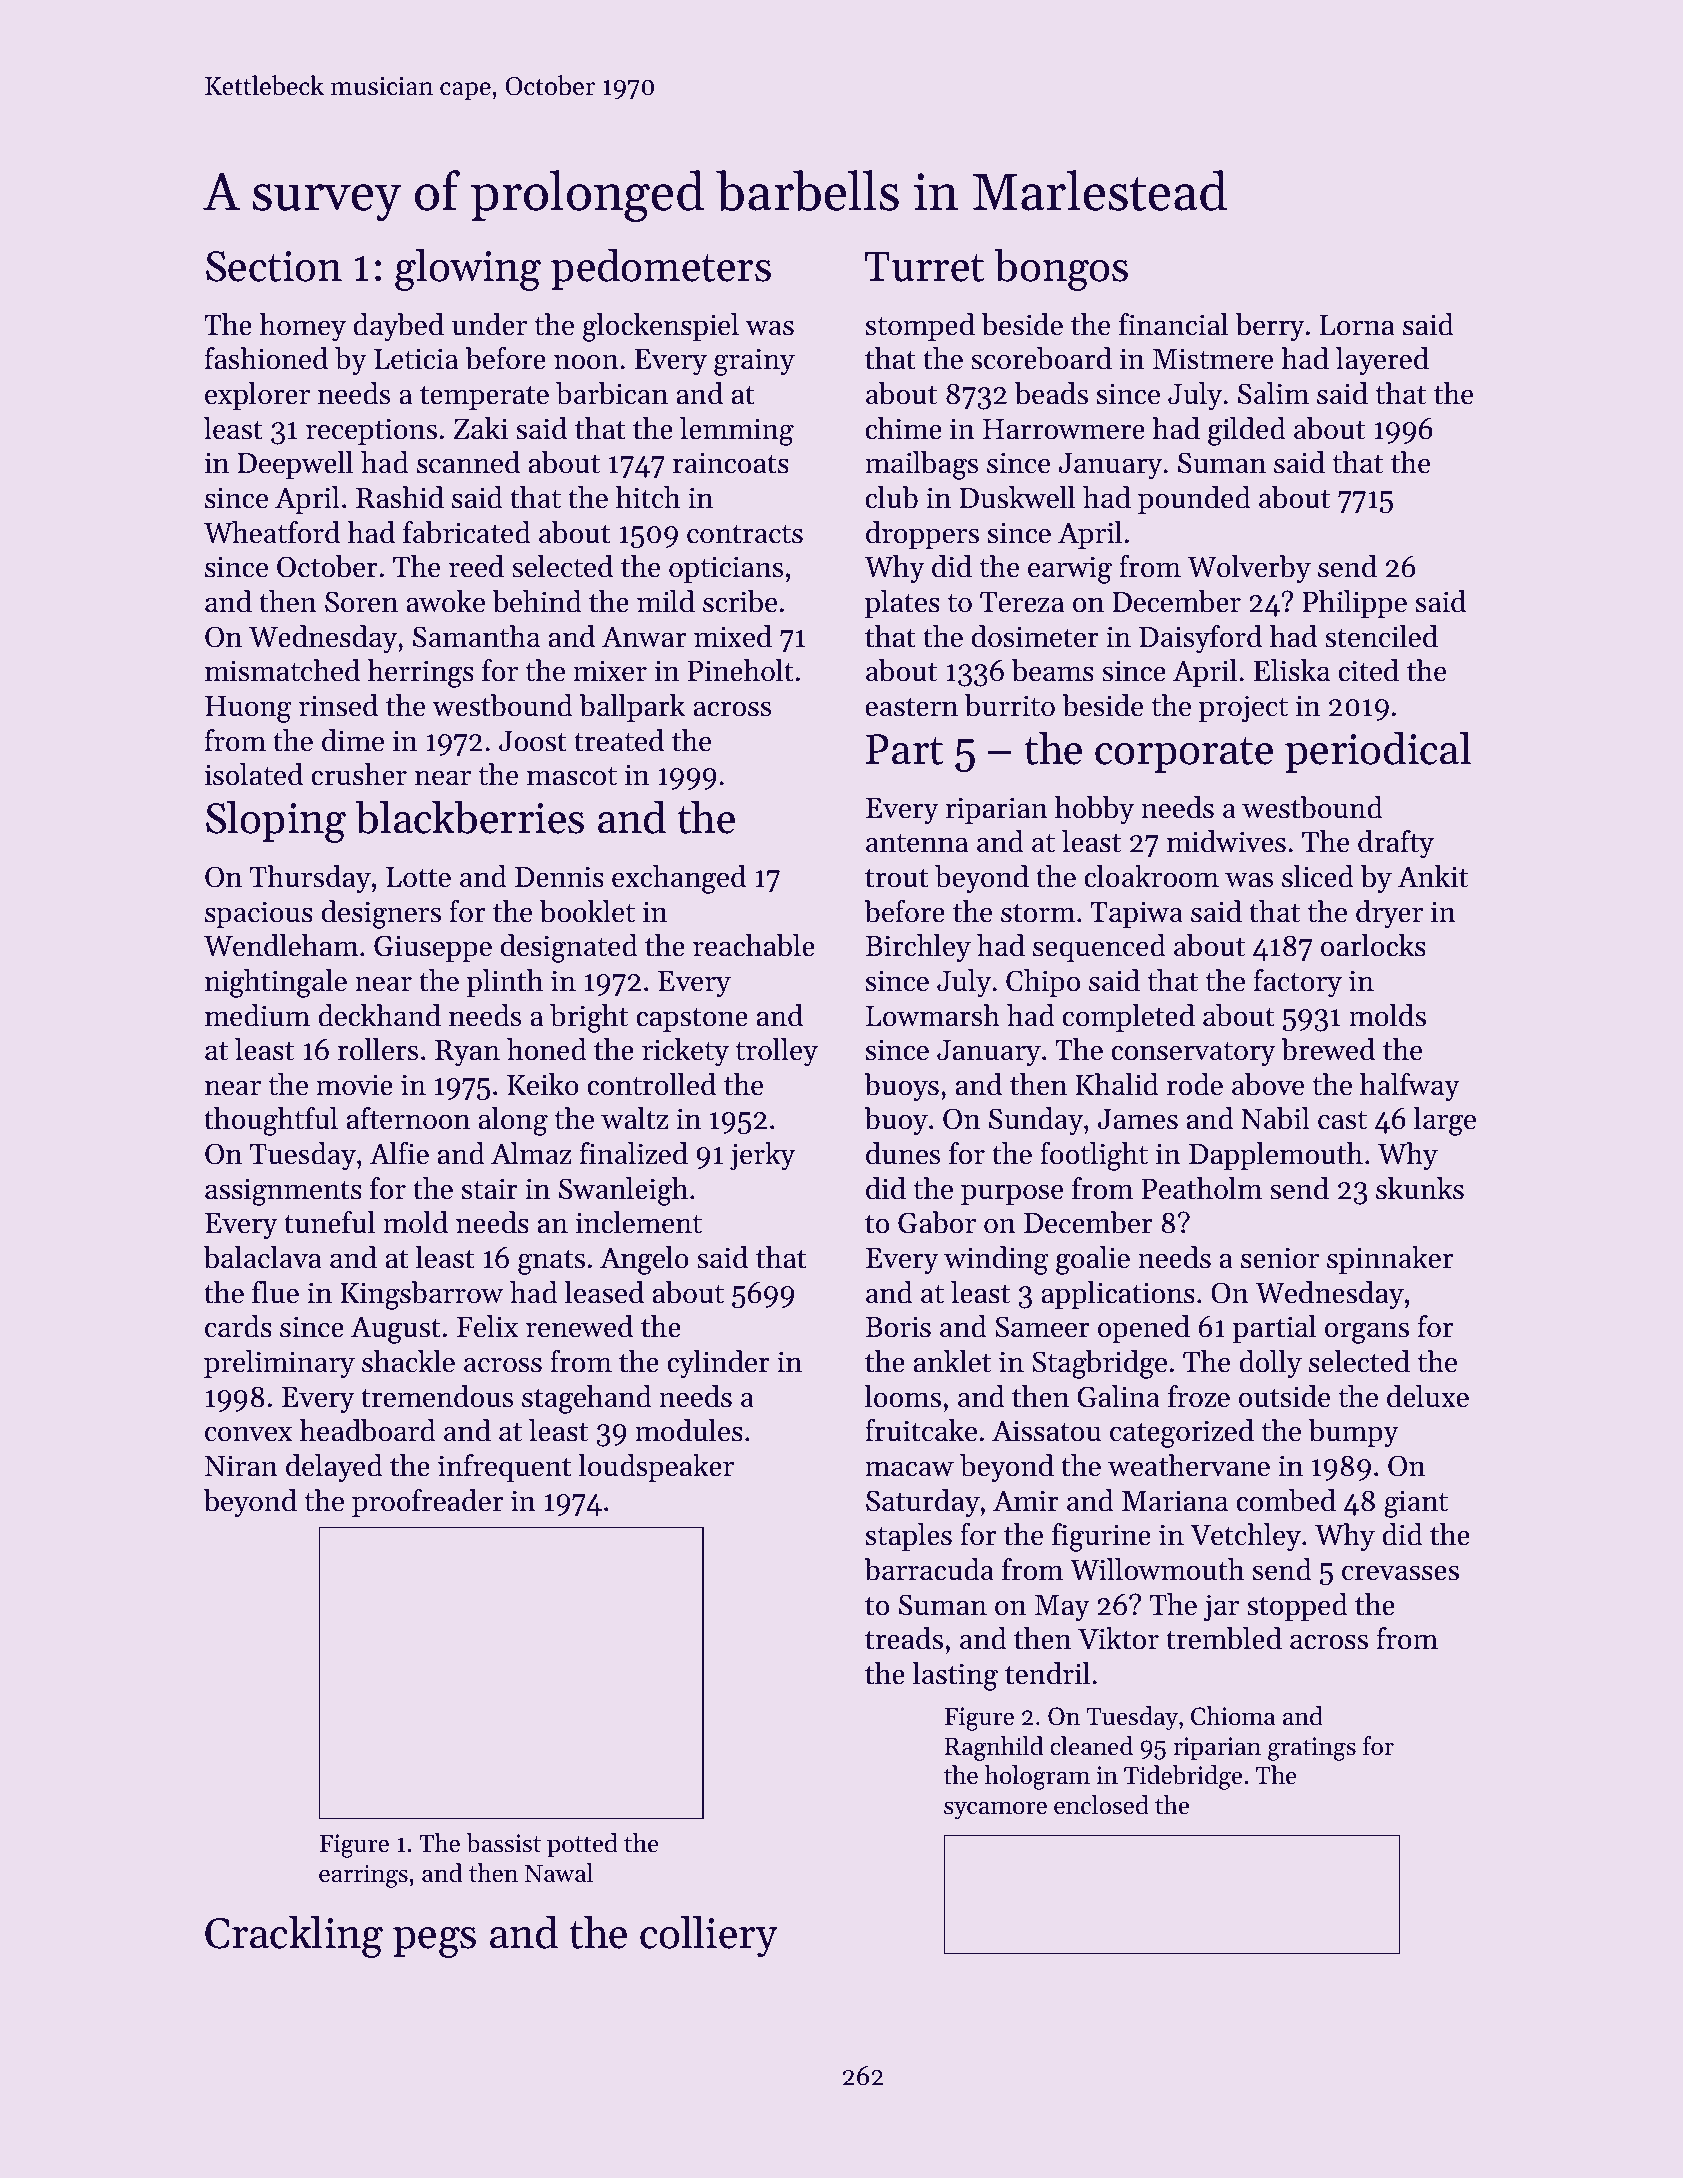 The height and width of the screenshot is (2178, 1683). Describe the element at coordinates (274, 266) in the screenshot. I see `Section` at that location.
